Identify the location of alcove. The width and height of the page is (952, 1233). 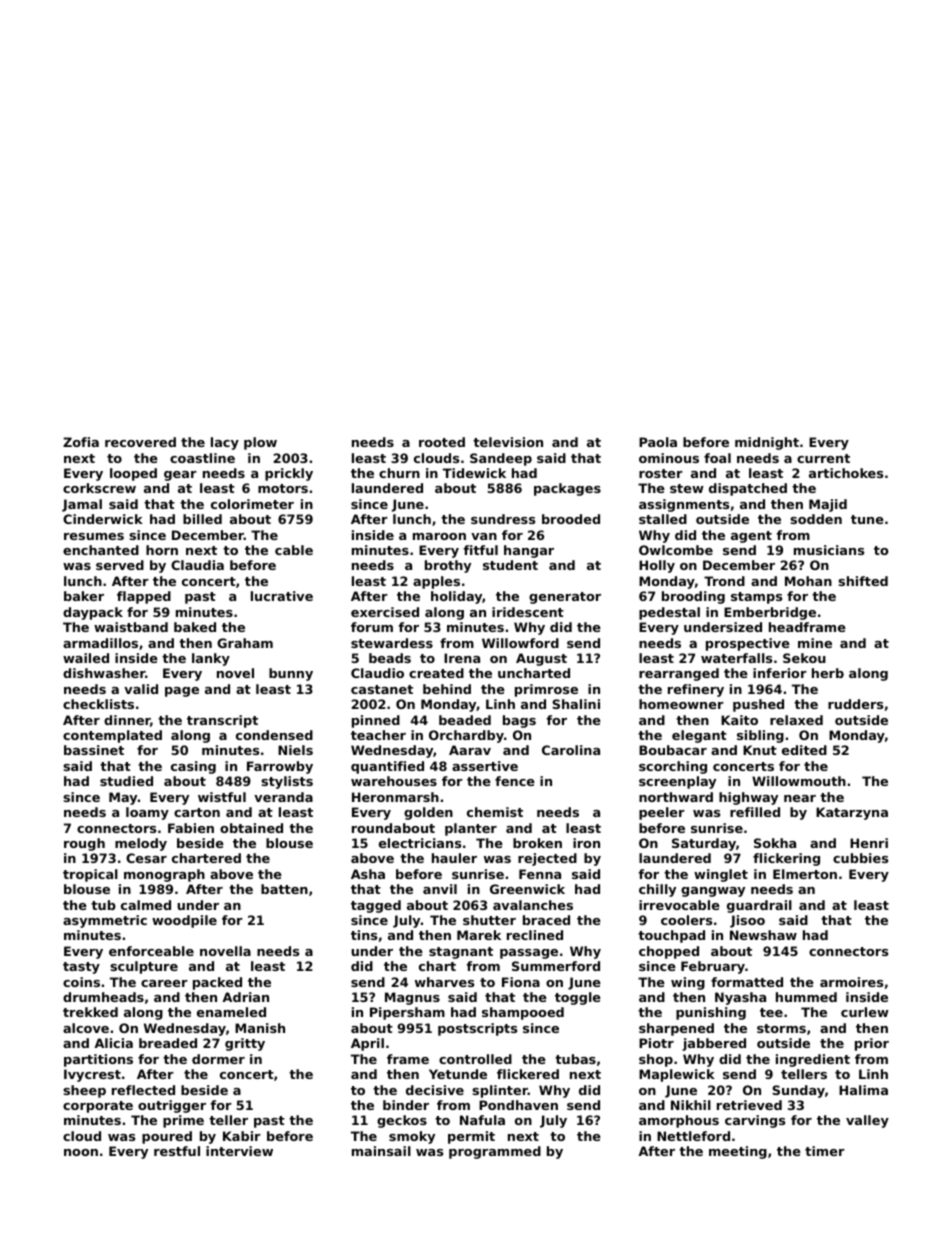
(86, 1028).
